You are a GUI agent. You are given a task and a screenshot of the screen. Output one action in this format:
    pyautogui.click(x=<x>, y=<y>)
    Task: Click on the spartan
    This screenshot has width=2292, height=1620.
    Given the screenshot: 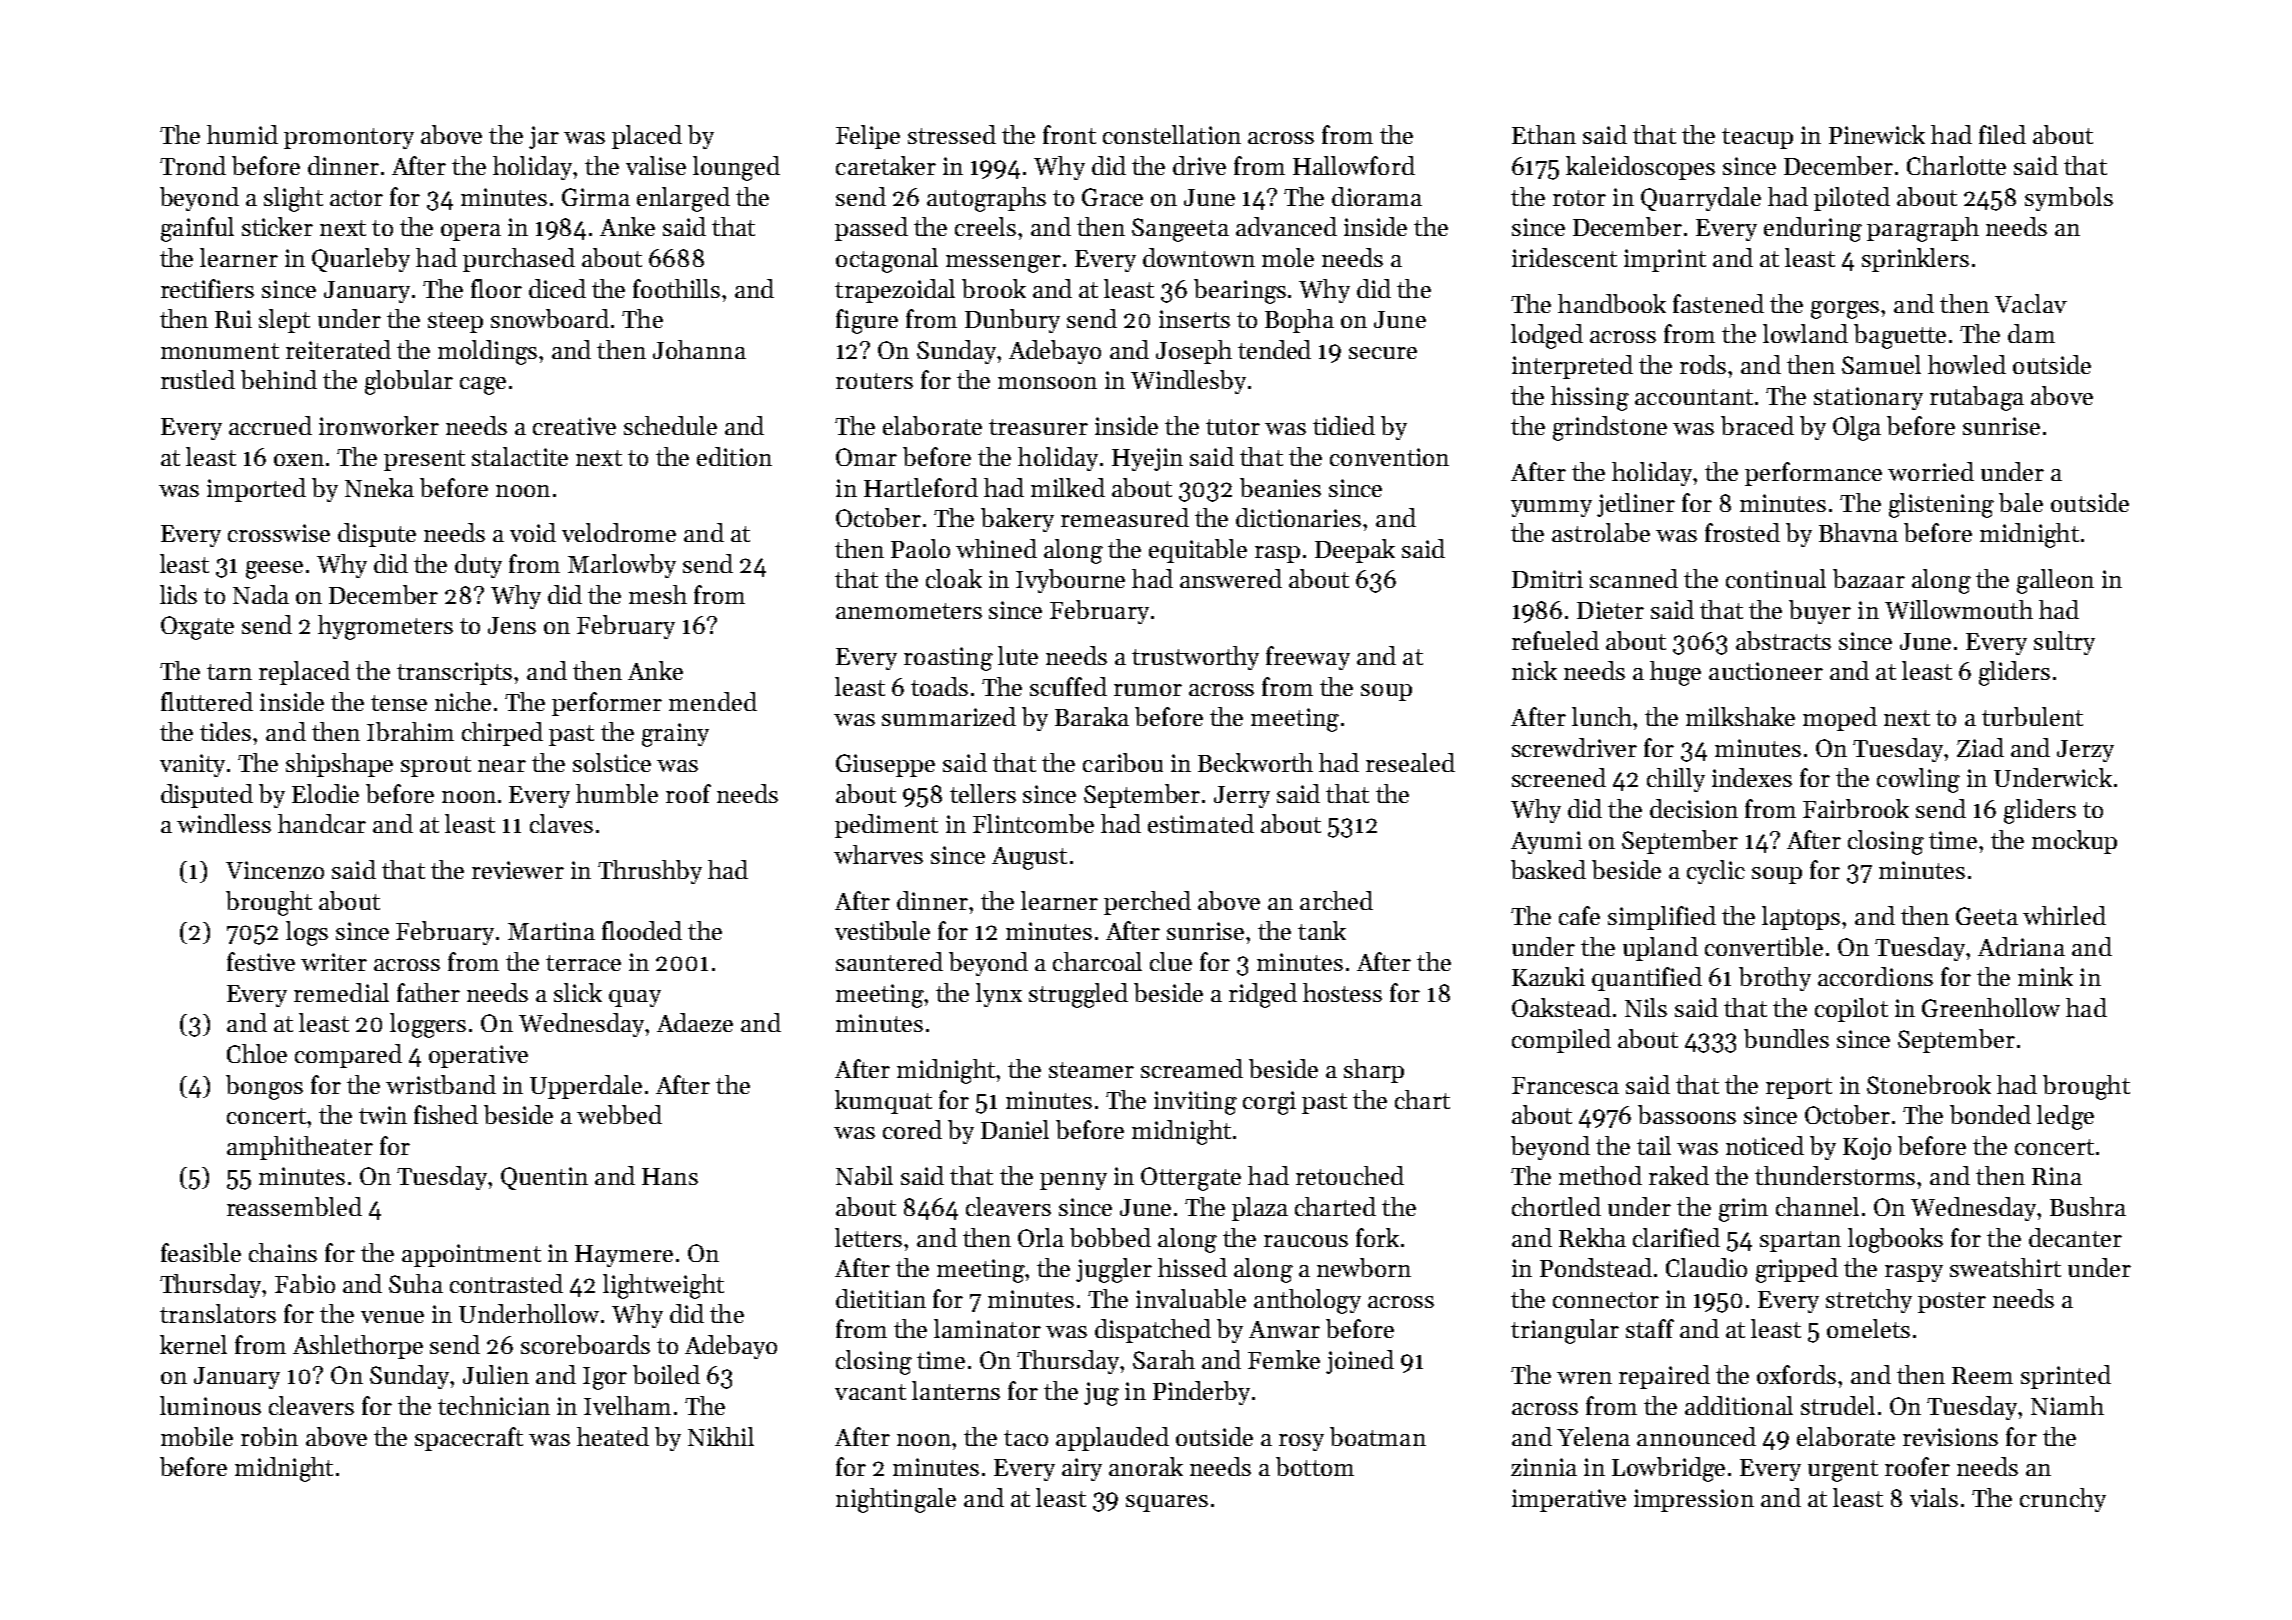 What is the action you would take?
    pyautogui.click(x=1800, y=1241)
